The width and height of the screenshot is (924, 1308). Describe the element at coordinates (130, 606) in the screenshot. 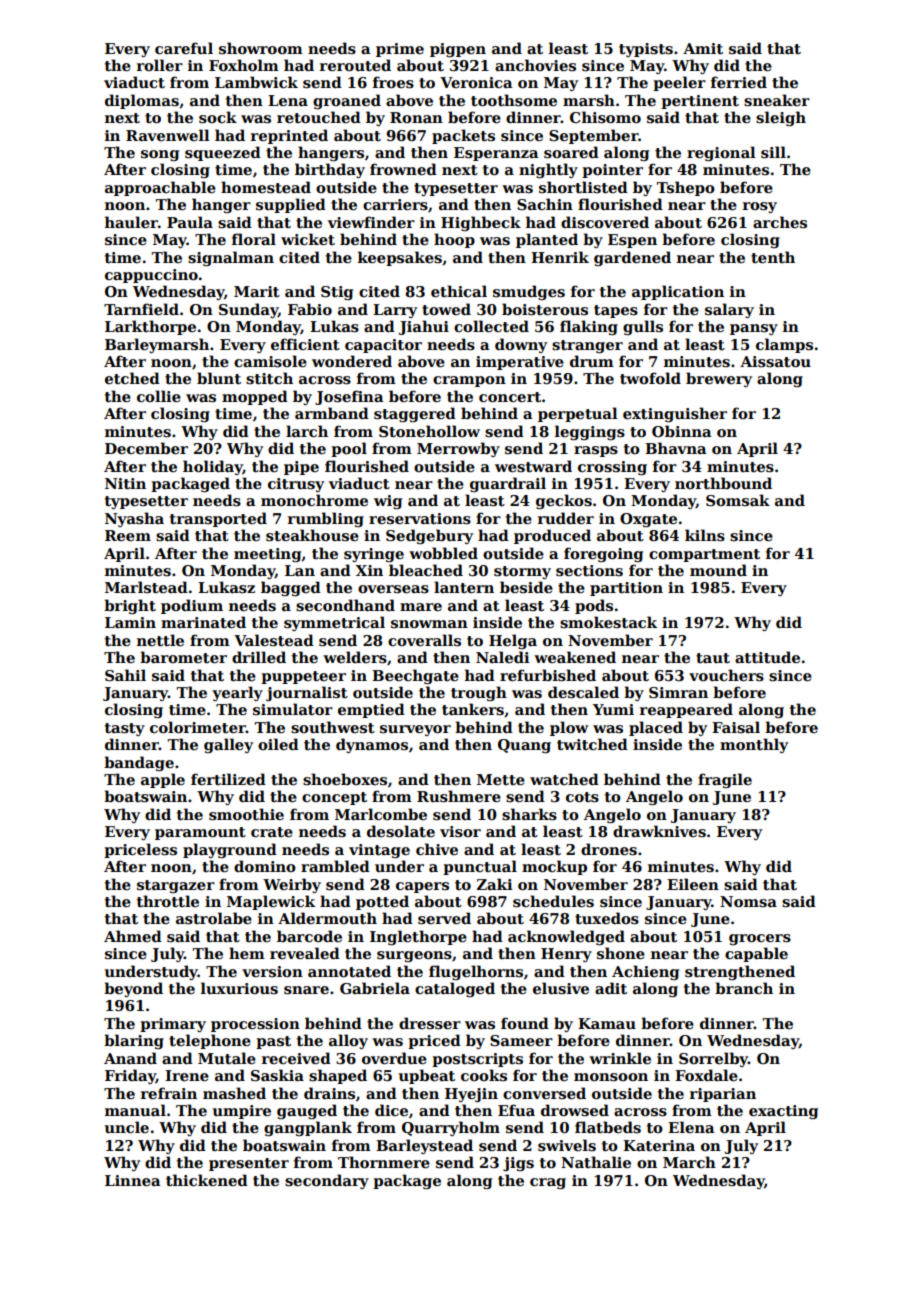

I see `bright` at that location.
